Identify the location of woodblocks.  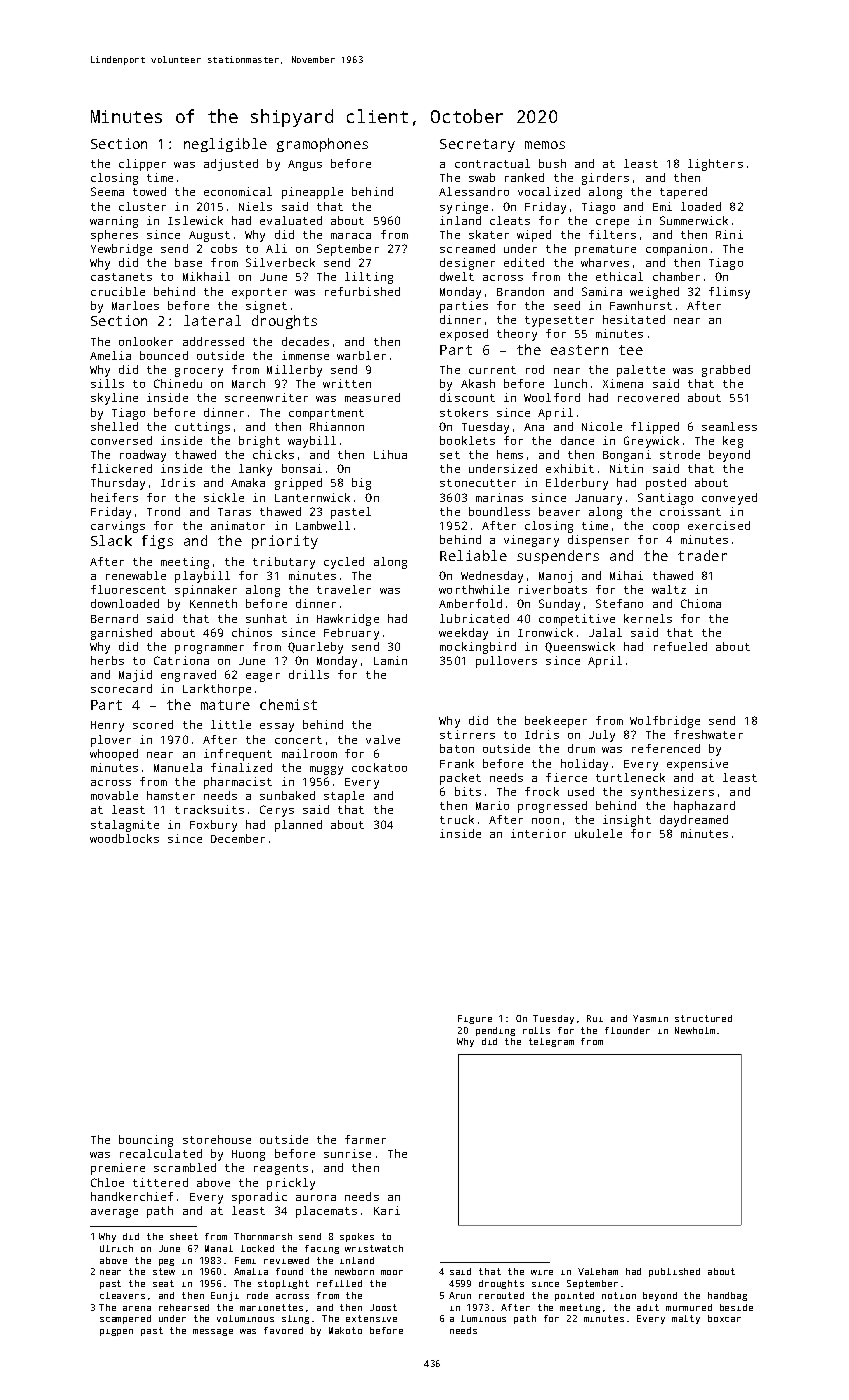
(124, 838).
